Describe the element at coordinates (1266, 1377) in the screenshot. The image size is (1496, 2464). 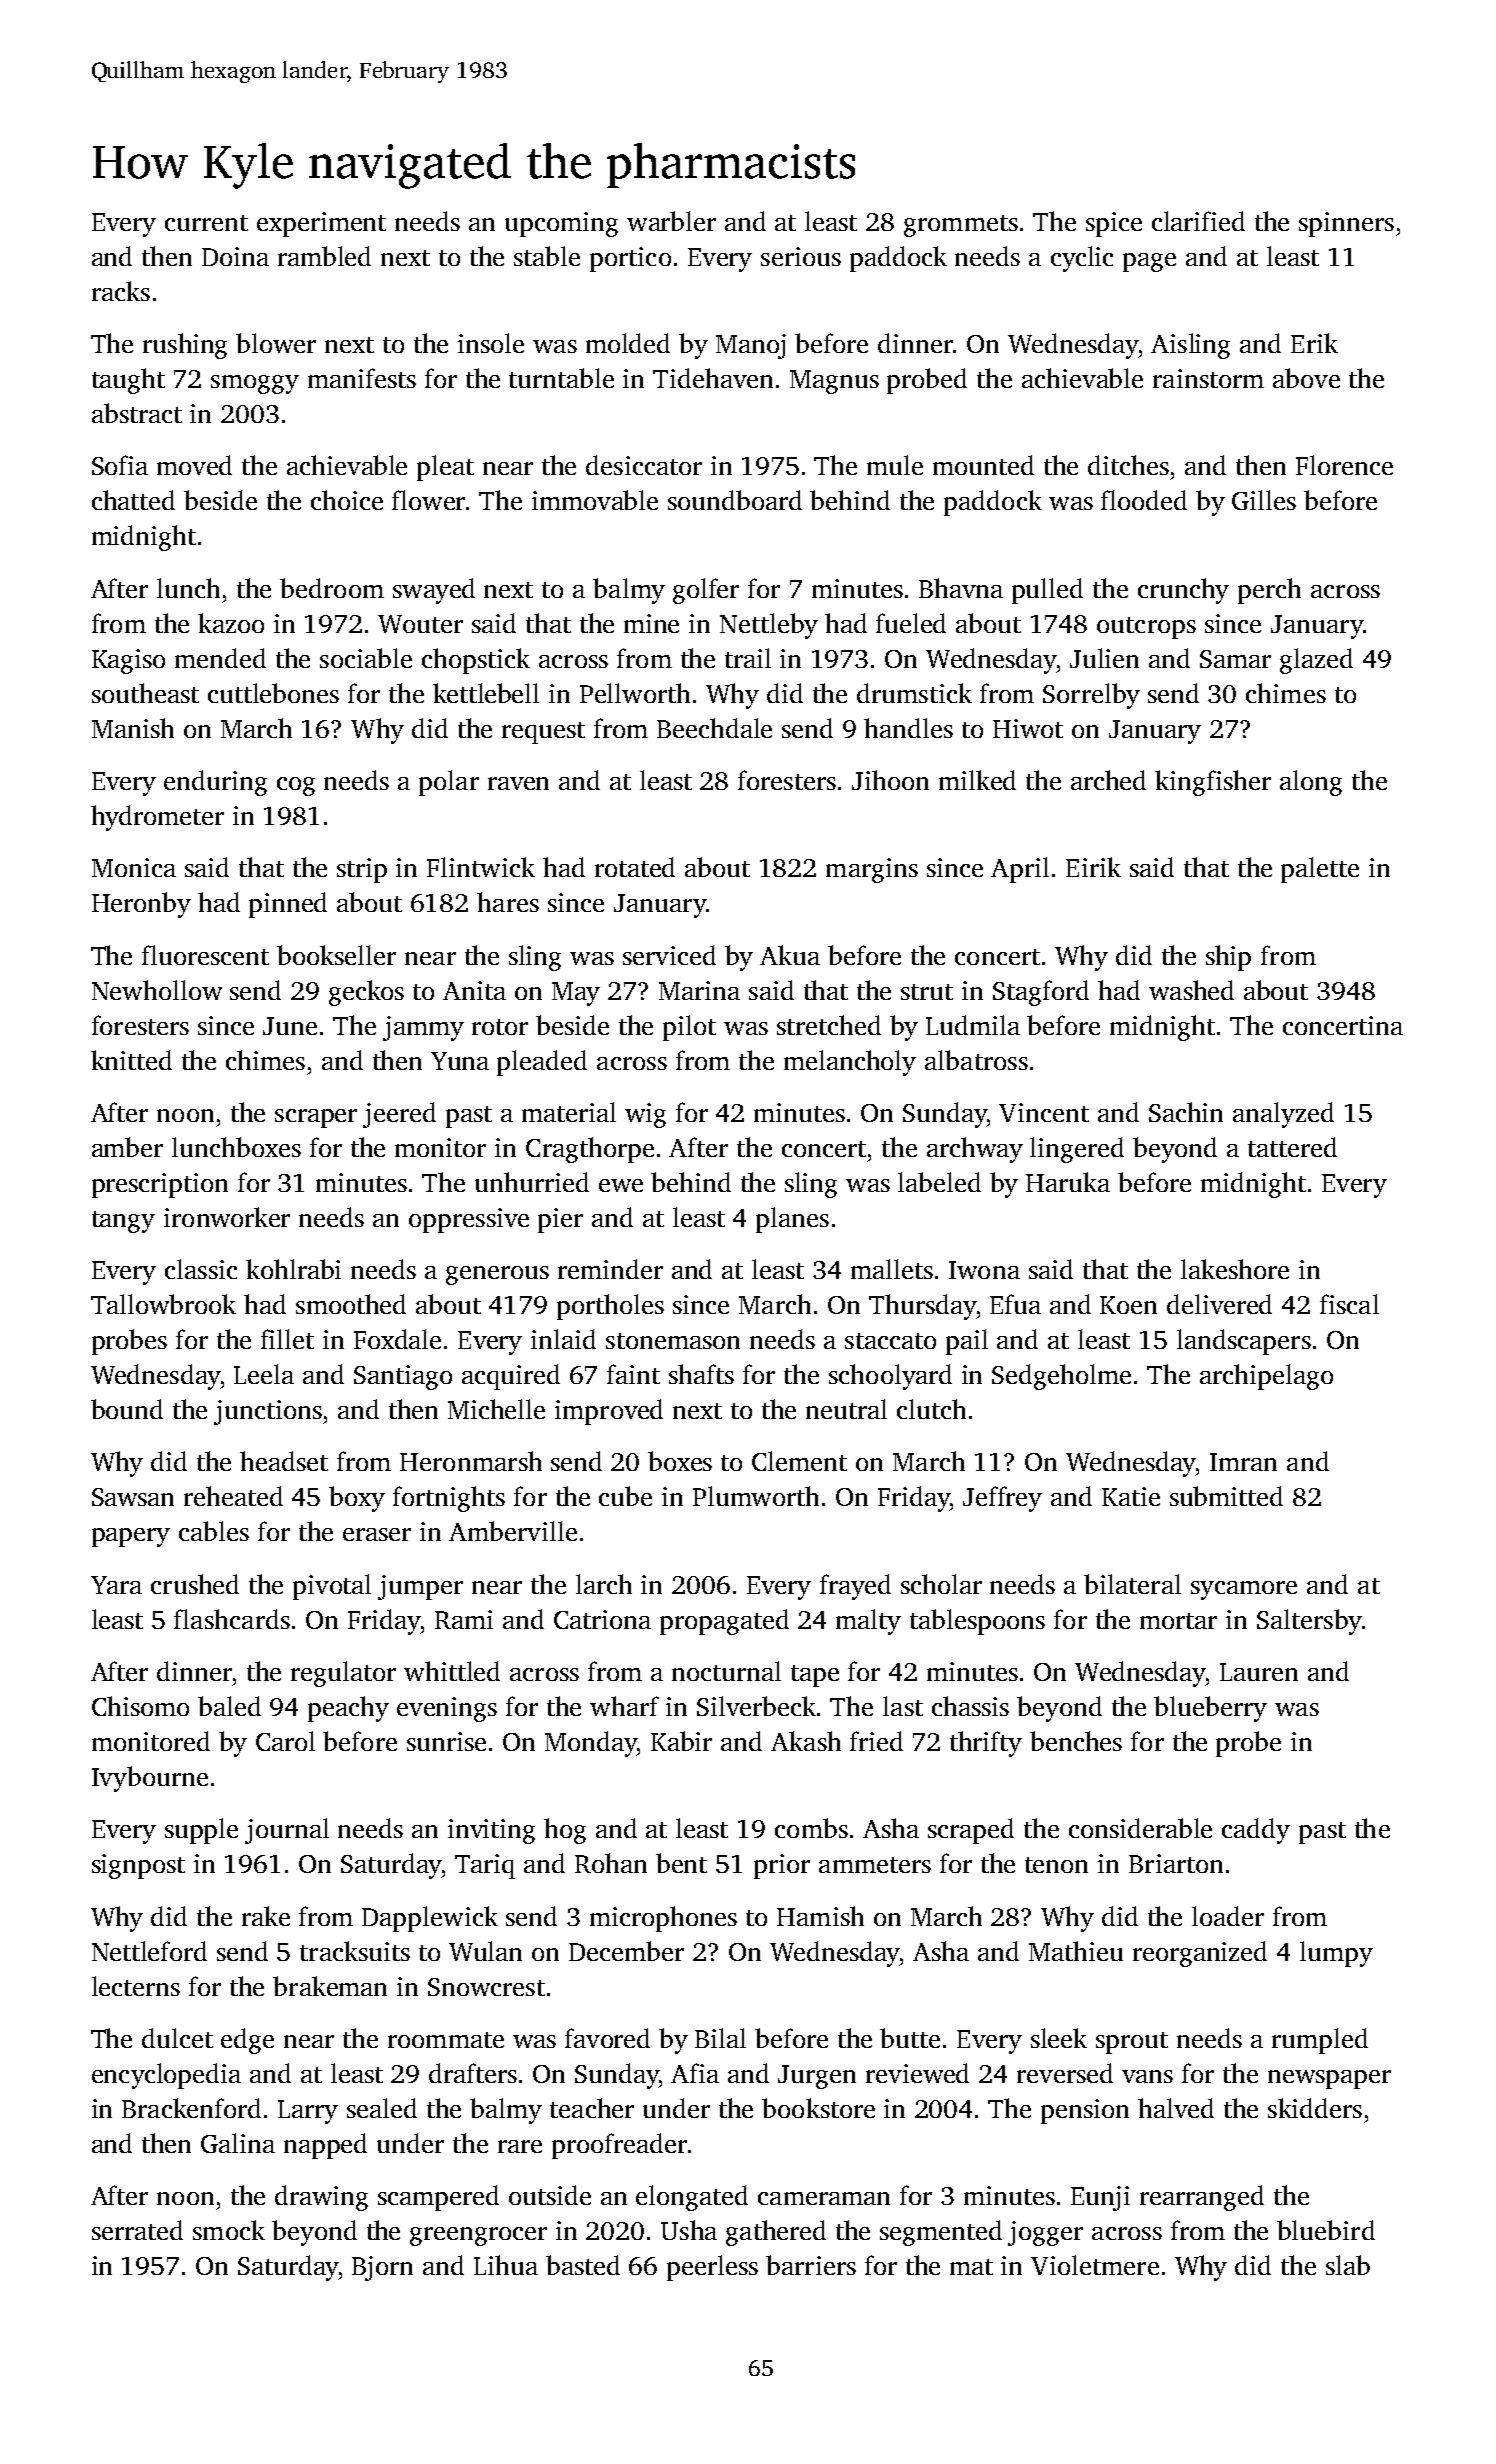
I see `archipelago` at that location.
